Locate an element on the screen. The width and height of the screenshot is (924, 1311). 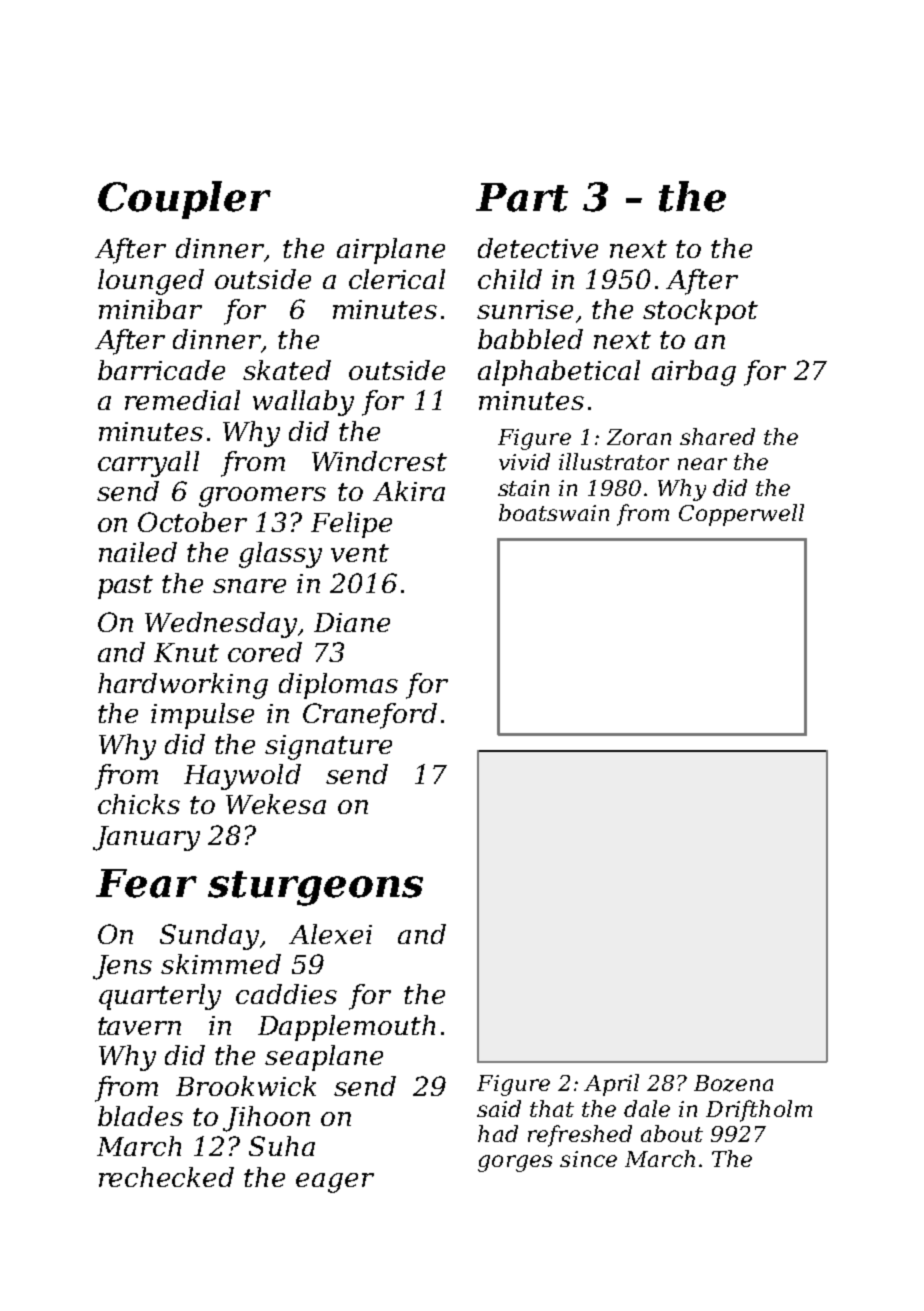
about is located at coordinates (672, 1133).
